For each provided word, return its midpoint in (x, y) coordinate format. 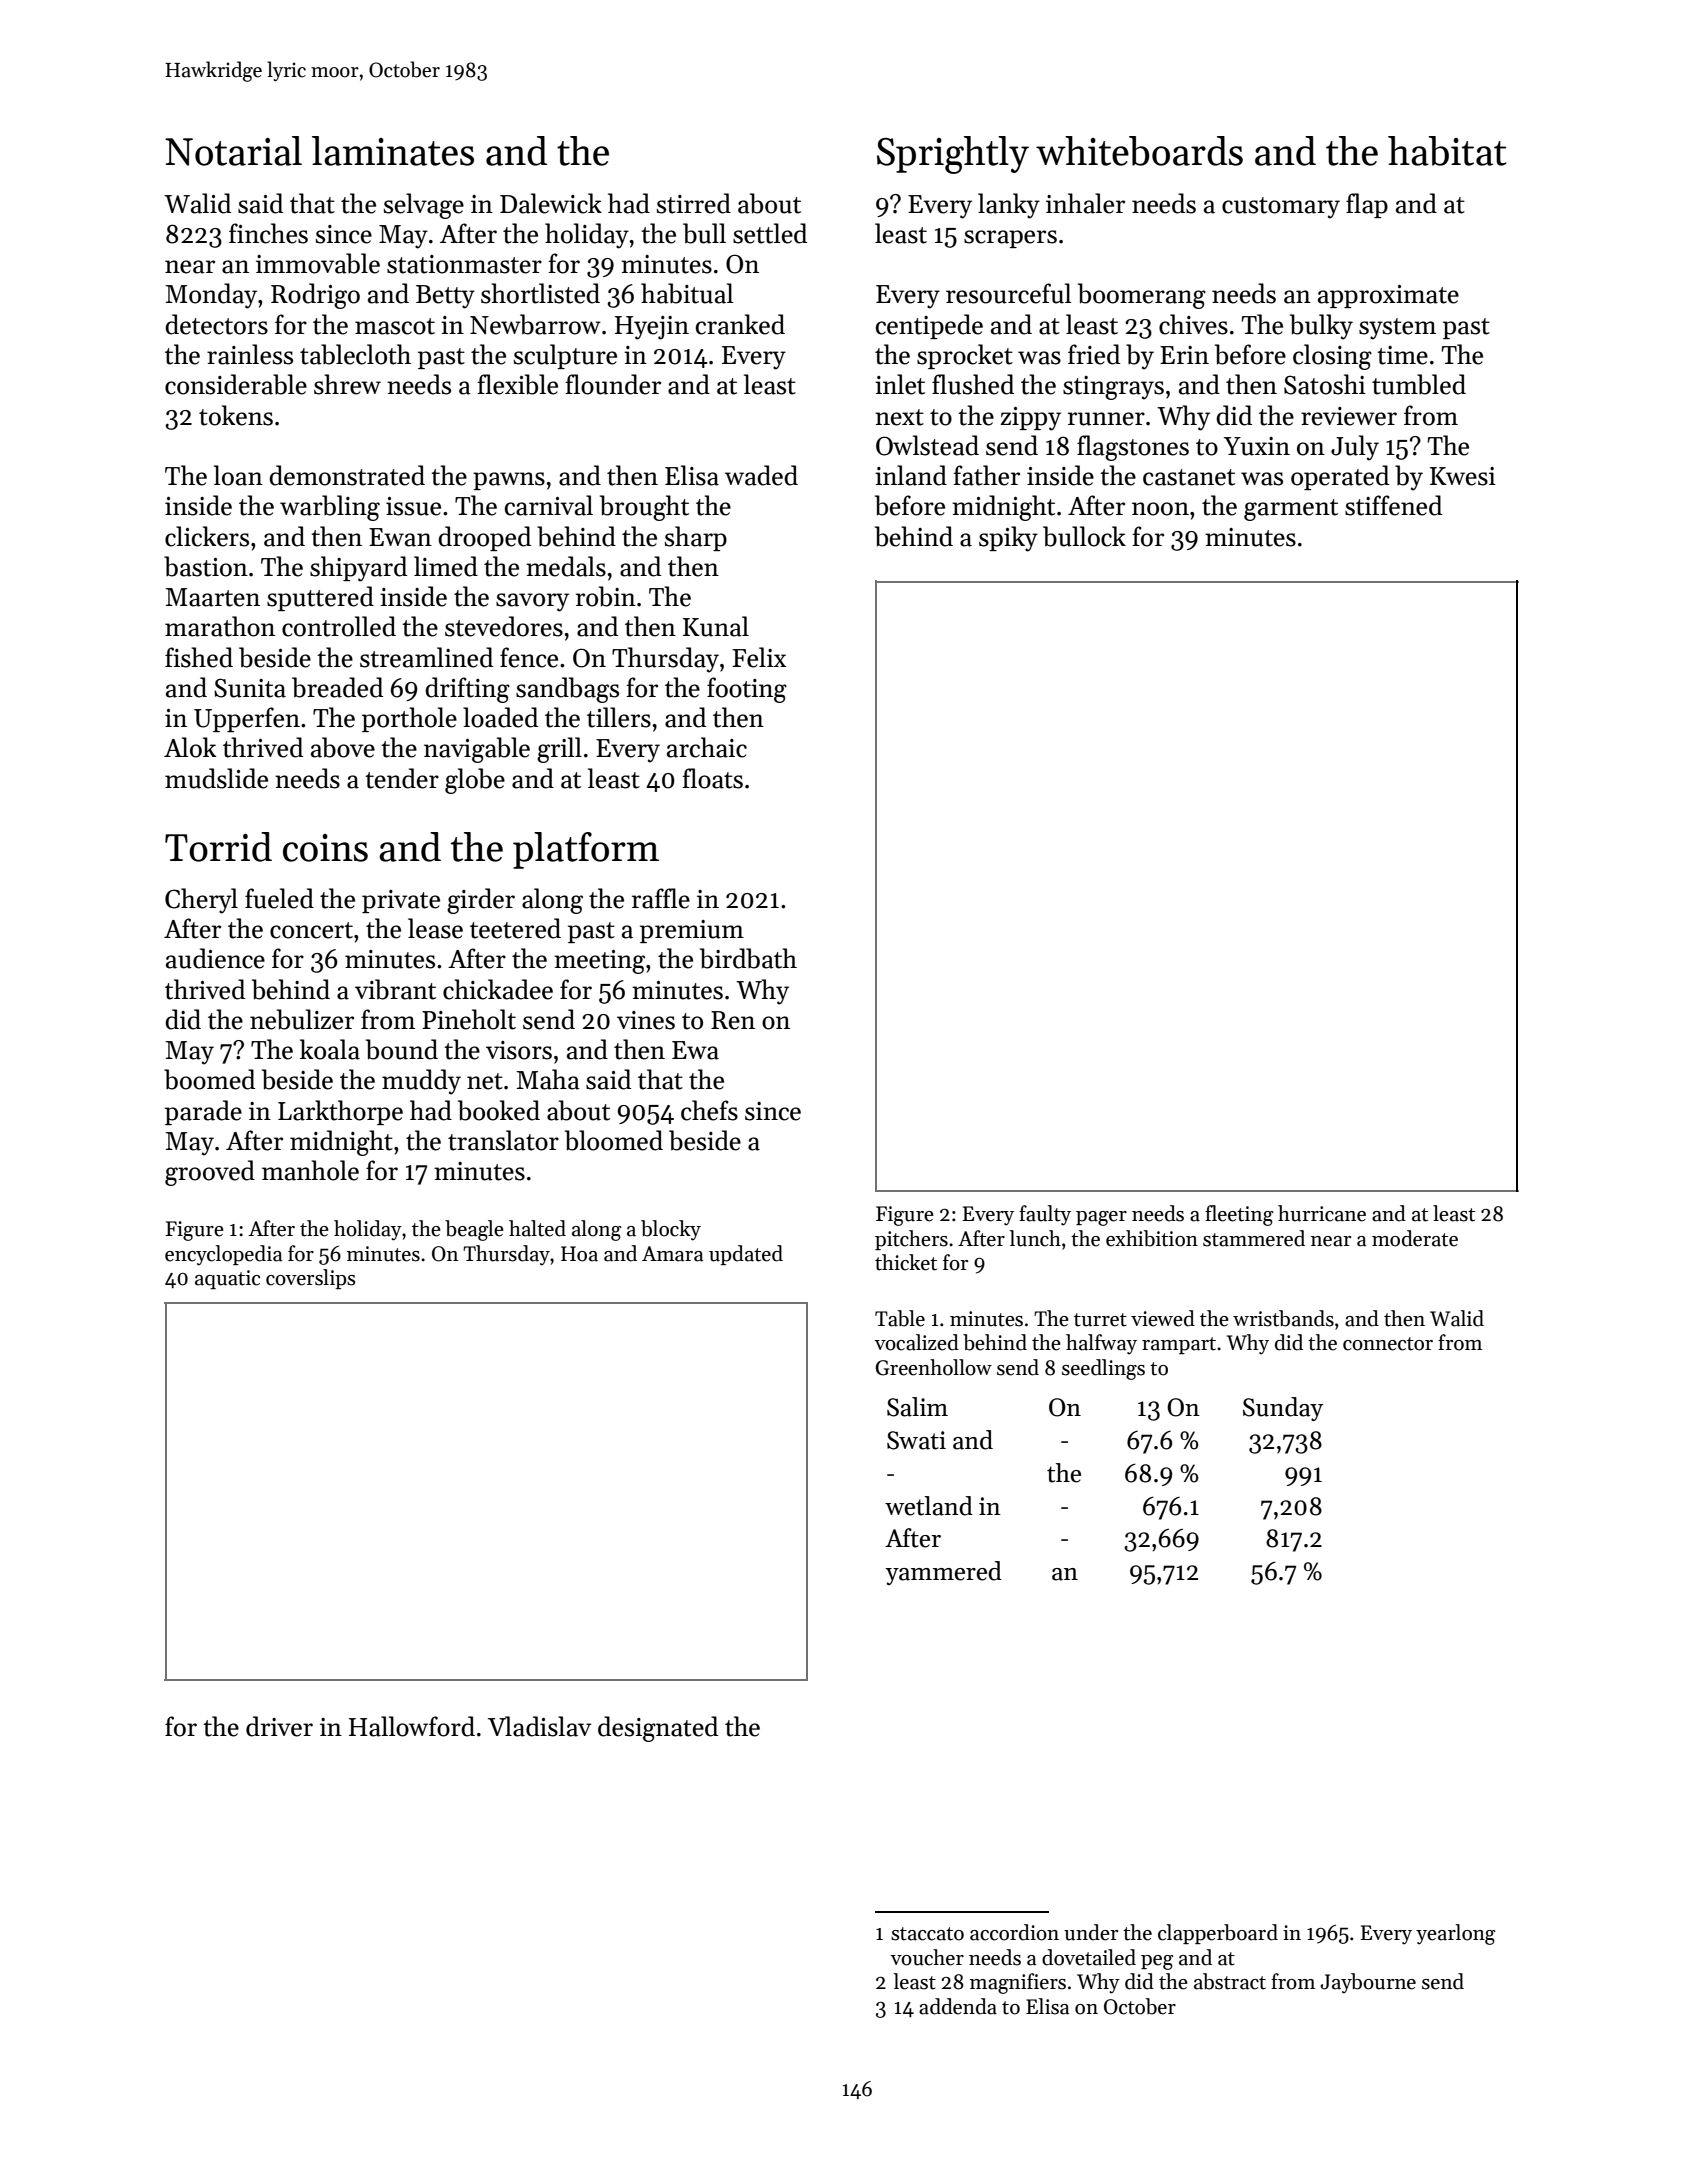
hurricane (1322, 1213)
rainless (250, 354)
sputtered (320, 598)
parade (203, 1112)
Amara (672, 1254)
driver (279, 1726)
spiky (1008, 539)
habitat (1447, 151)
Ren (733, 1020)
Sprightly (953, 155)
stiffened (1393, 505)
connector (1388, 1344)
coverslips (310, 1279)
